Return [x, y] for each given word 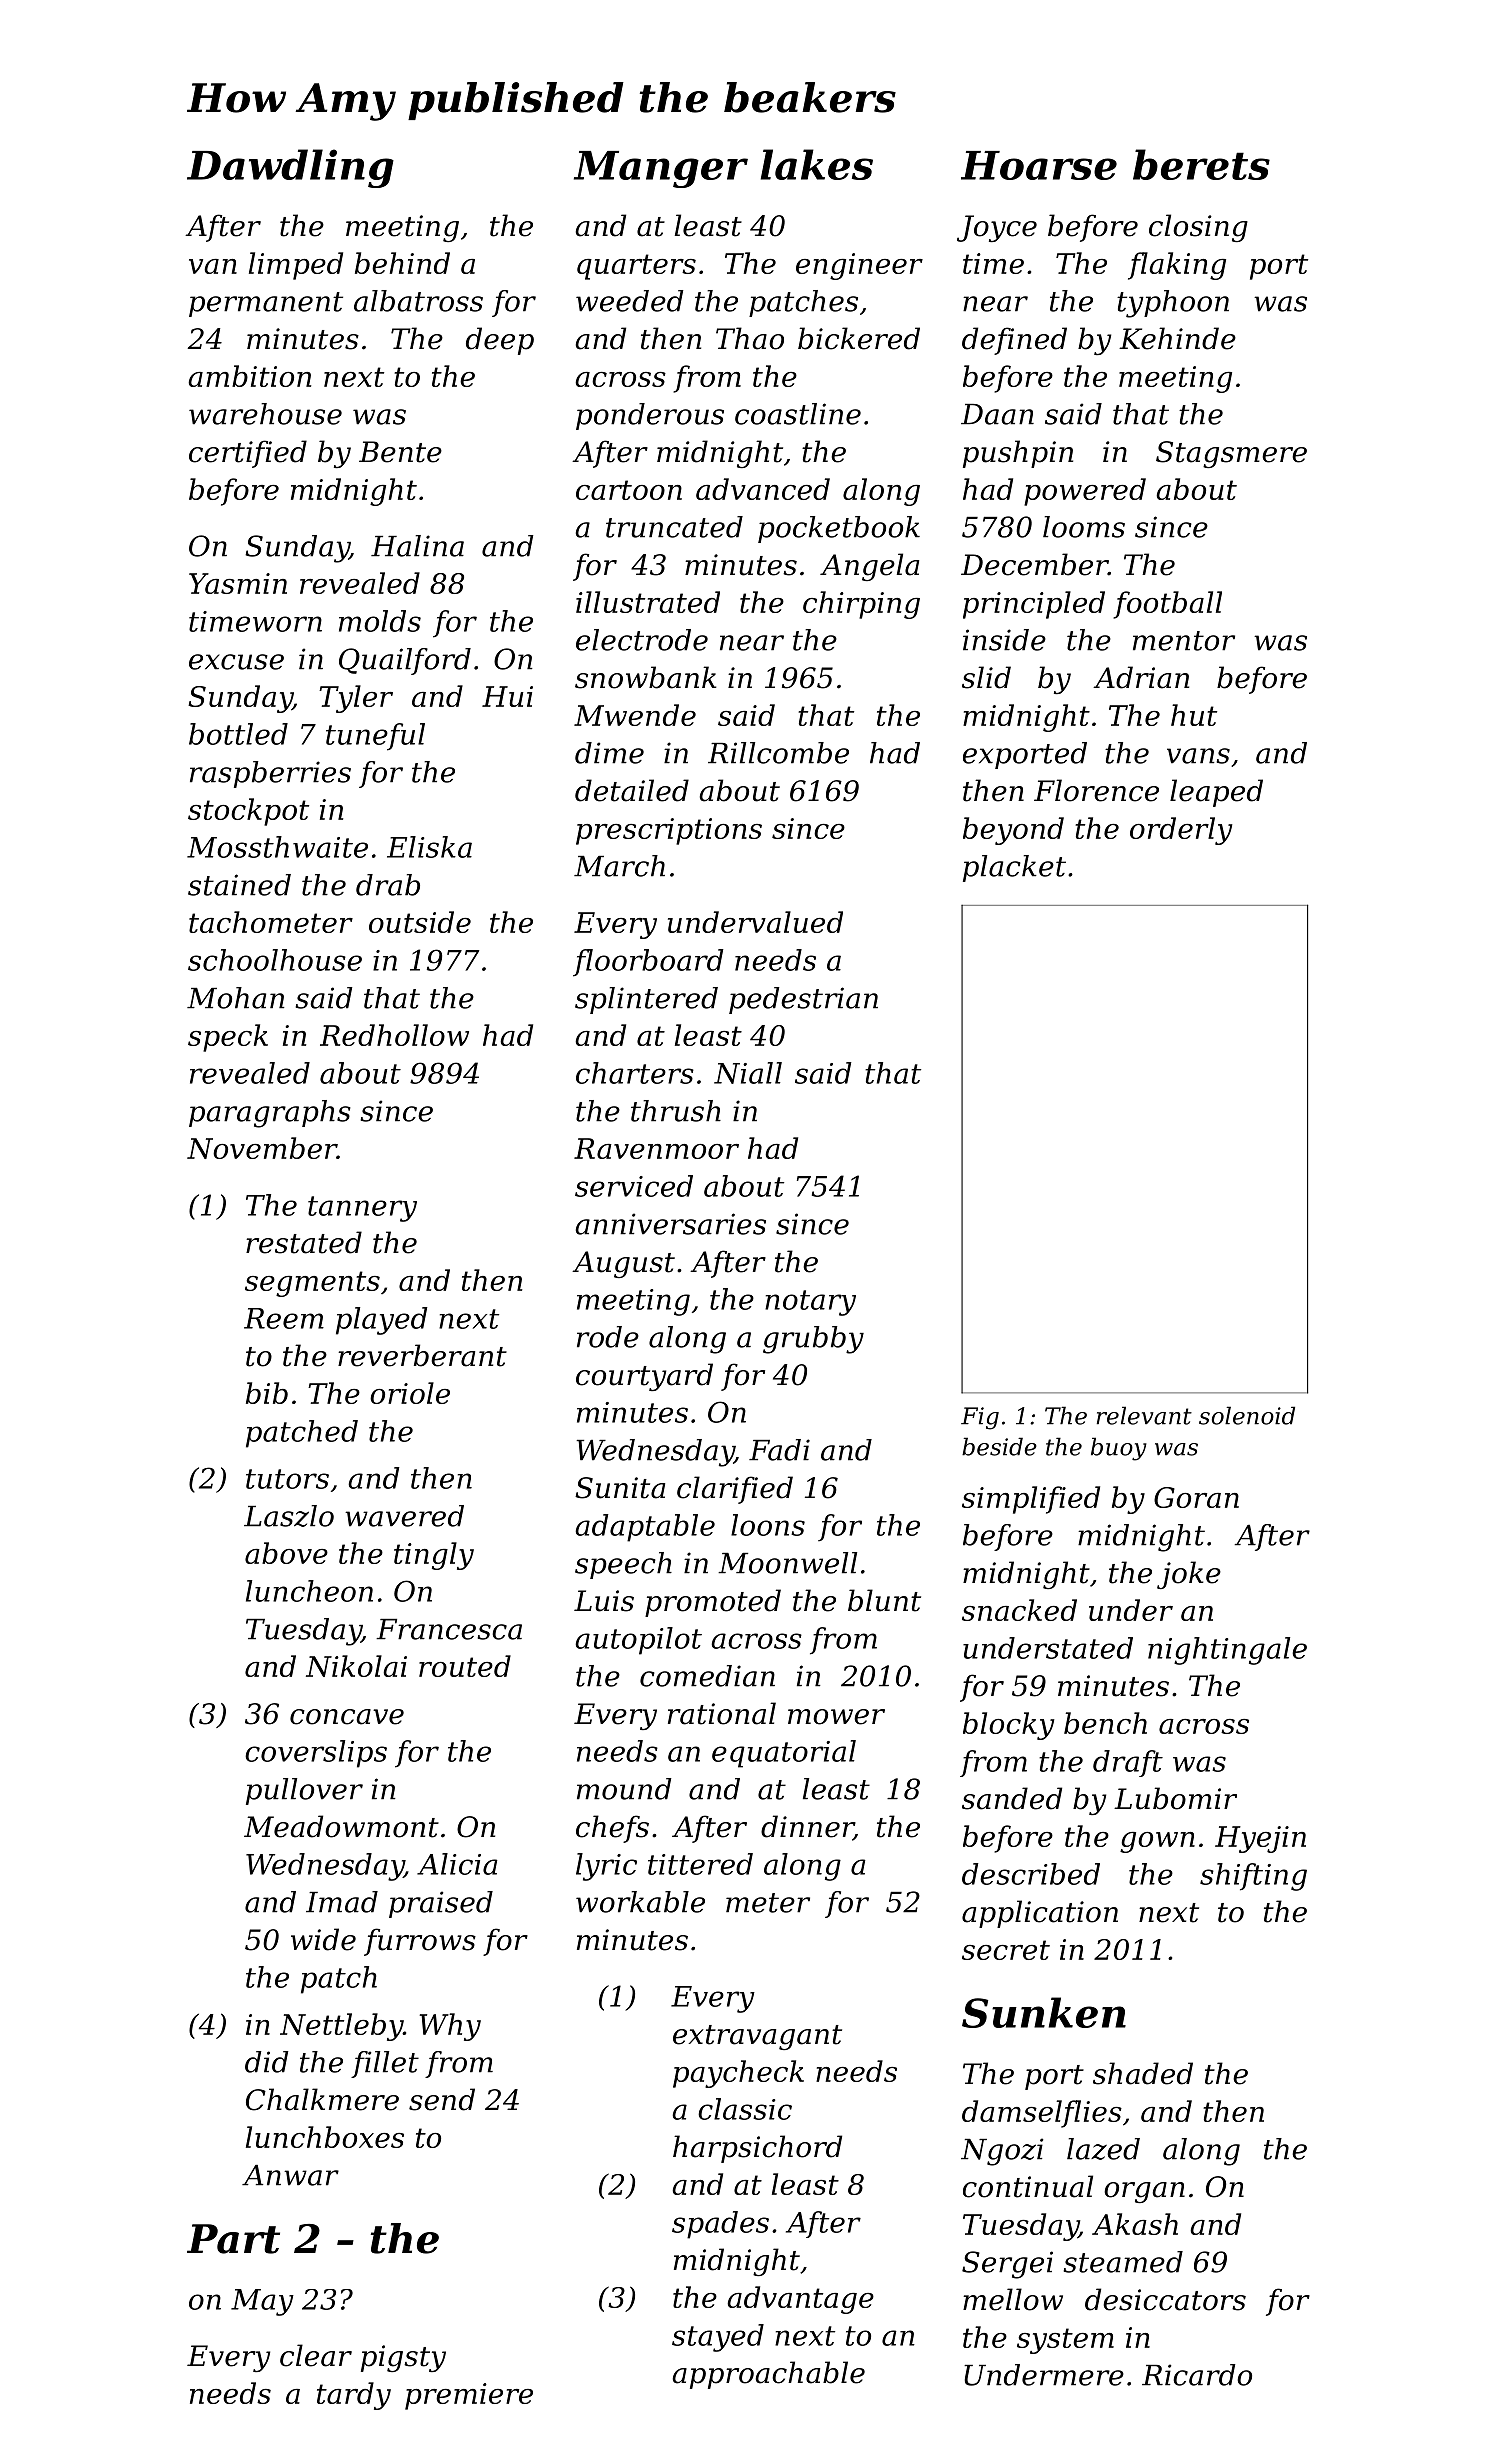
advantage [800, 2300]
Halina [417, 546]
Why [450, 2027]
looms [1084, 527]
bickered [859, 338]
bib [267, 1393]
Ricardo [1197, 2375]
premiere [469, 2396]
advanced [763, 489]
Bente [400, 452]
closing [1198, 228]
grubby [813, 1340]
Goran [1196, 1497]
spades [720, 2225]
